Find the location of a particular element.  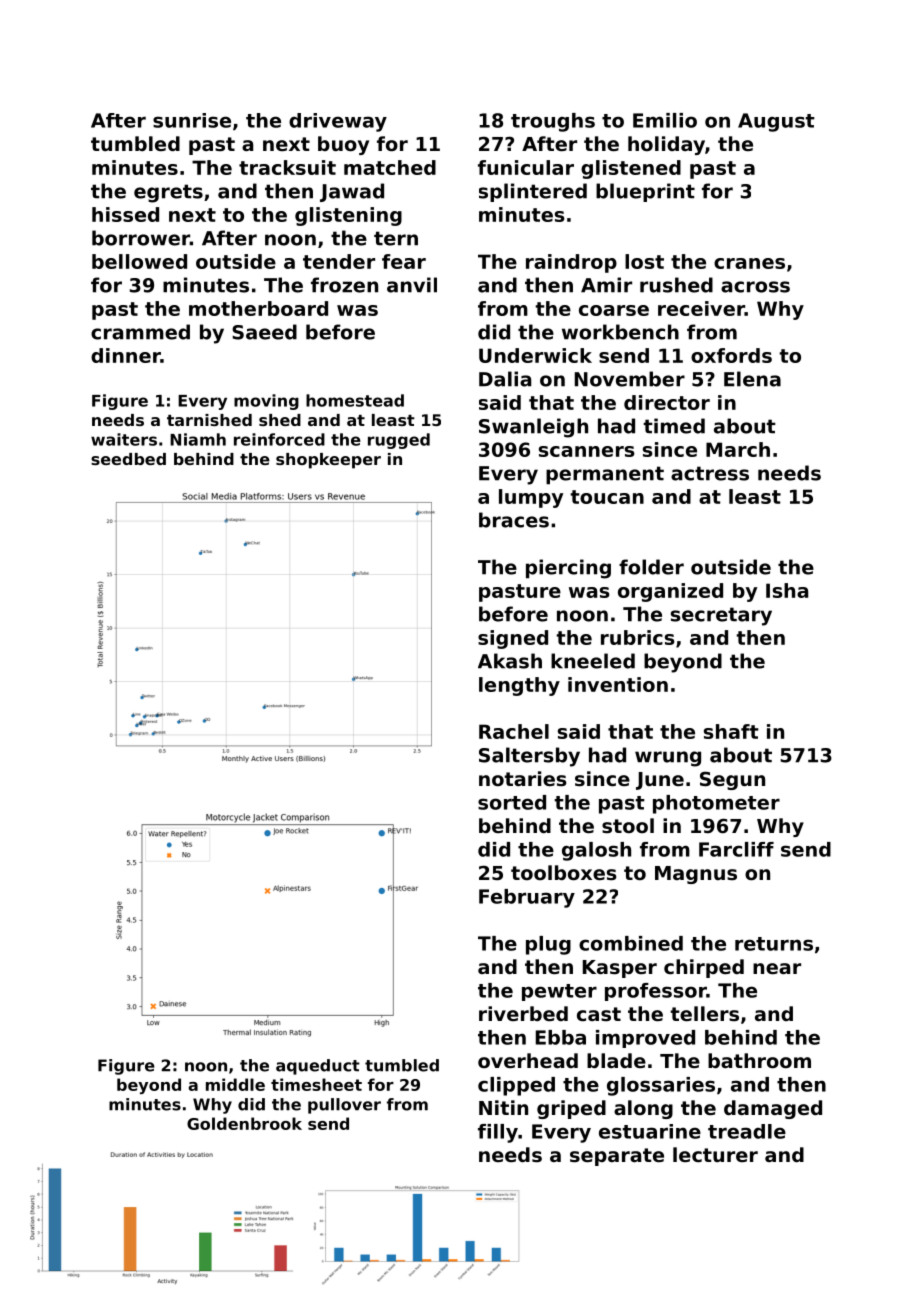

organized is located at coordinates (670, 592).
